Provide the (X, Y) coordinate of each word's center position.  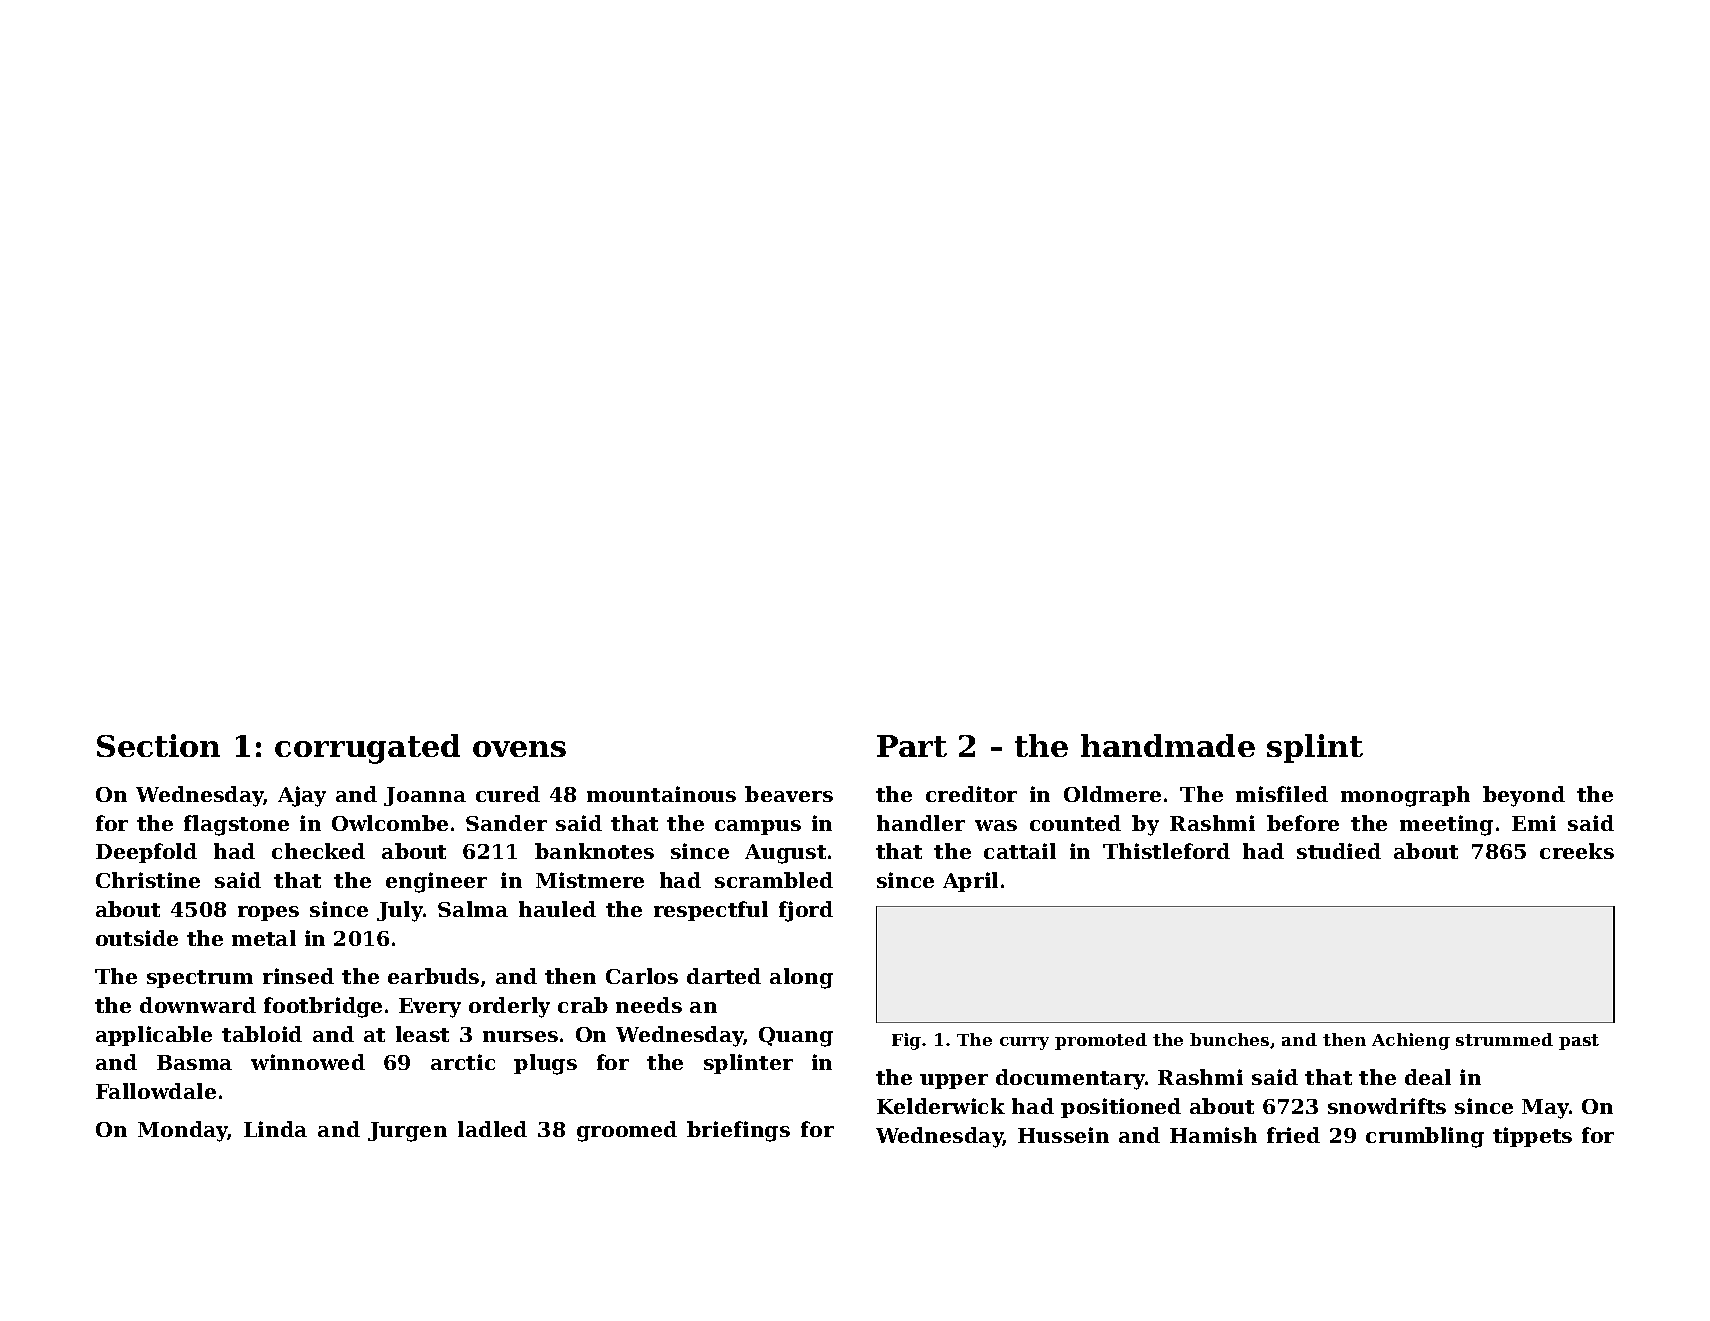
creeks (1577, 851)
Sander (506, 823)
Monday (183, 1131)
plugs (545, 1064)
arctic (463, 1062)
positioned (1121, 1108)
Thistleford (1166, 851)
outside (137, 938)
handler (921, 823)
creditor (971, 794)
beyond (1524, 796)
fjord (806, 911)
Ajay (302, 796)
